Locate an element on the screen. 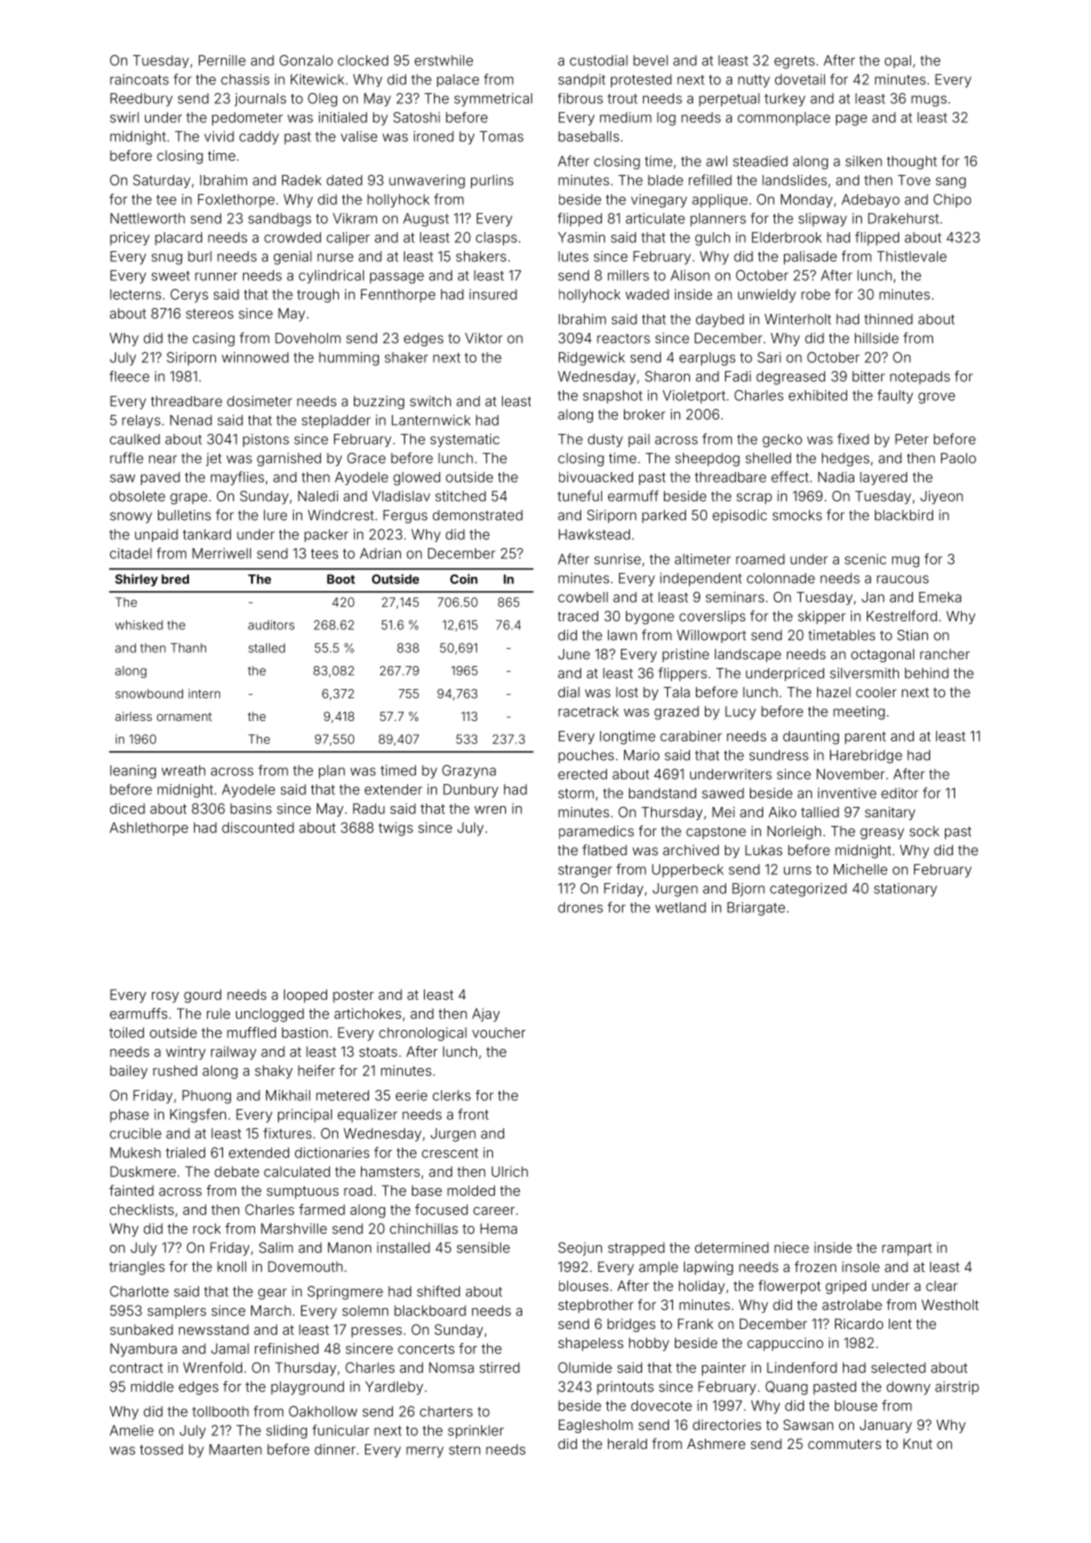 The height and width of the screenshot is (1543, 1091). categorized is located at coordinates (808, 890).
